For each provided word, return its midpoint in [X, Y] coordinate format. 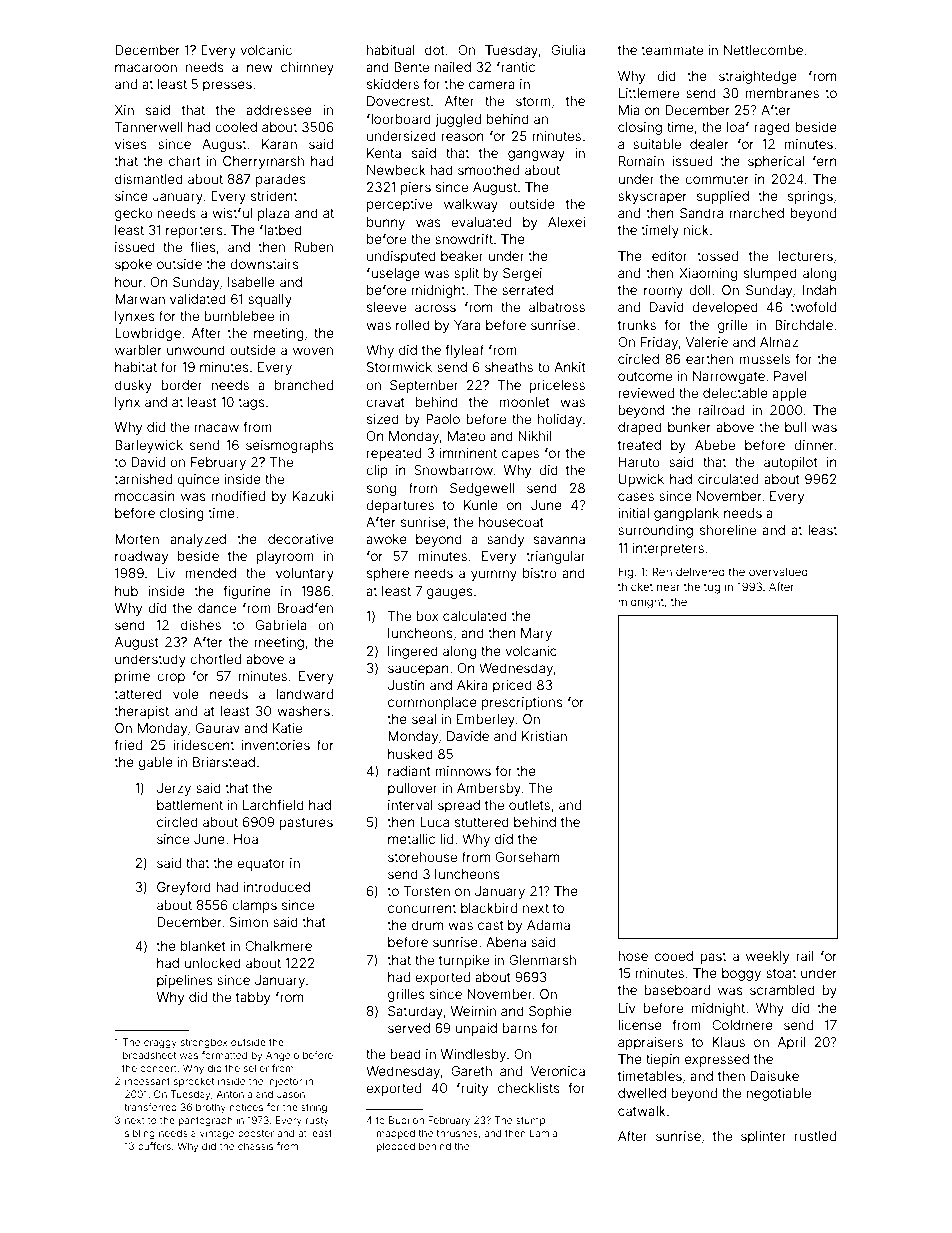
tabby [253, 998]
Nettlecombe [763, 50]
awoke [386, 539]
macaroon [146, 68]
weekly [767, 957]
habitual [391, 50]
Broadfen [305, 607]
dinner [814, 445]
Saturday [415, 1012]
